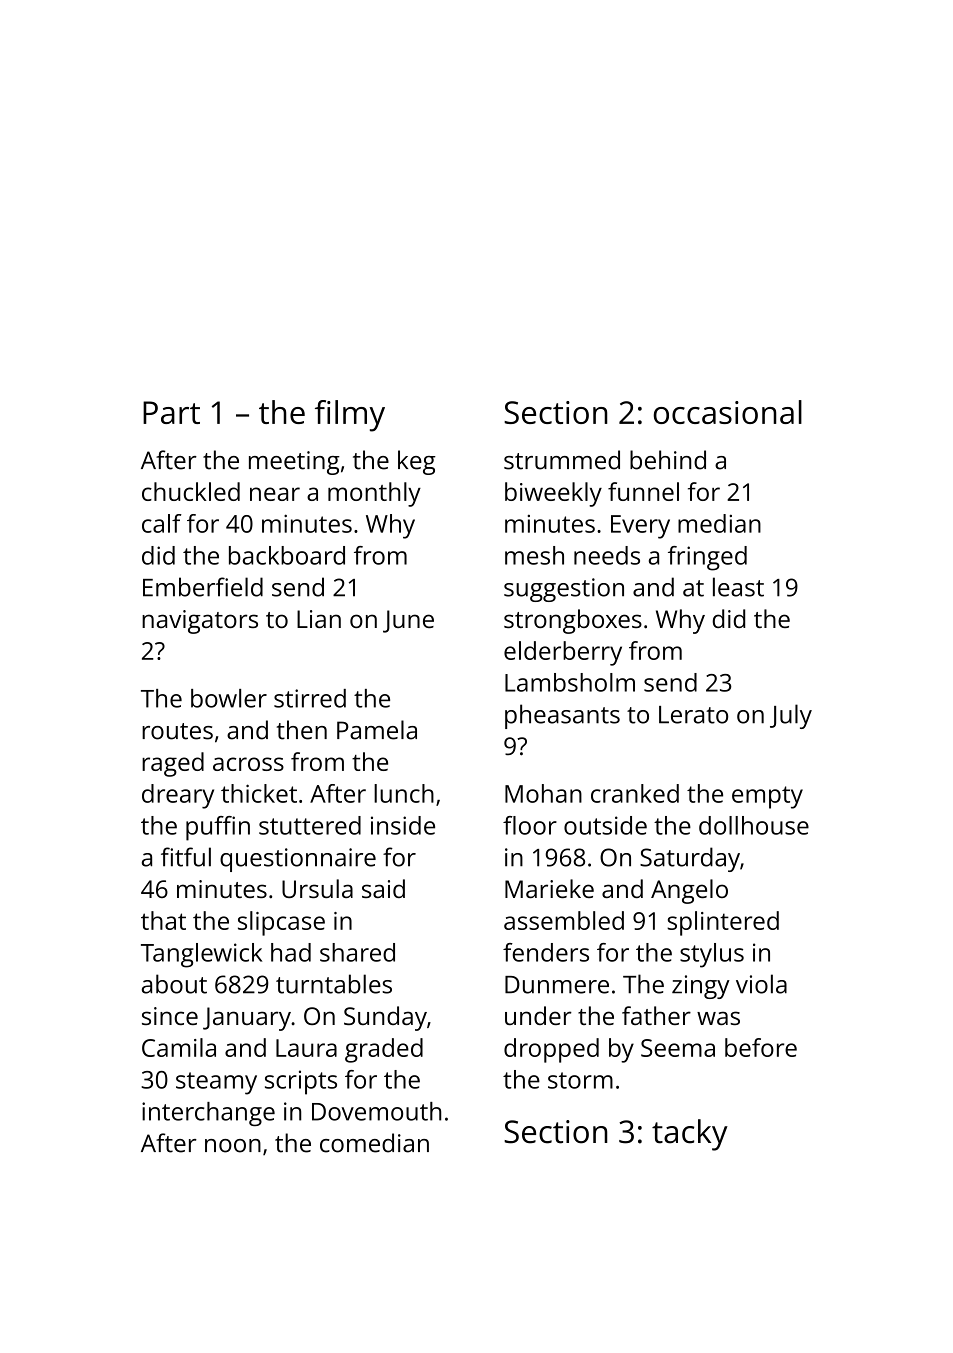  What do you see at coordinates (580, 1080) in the screenshot?
I see `storm` at bounding box center [580, 1080].
